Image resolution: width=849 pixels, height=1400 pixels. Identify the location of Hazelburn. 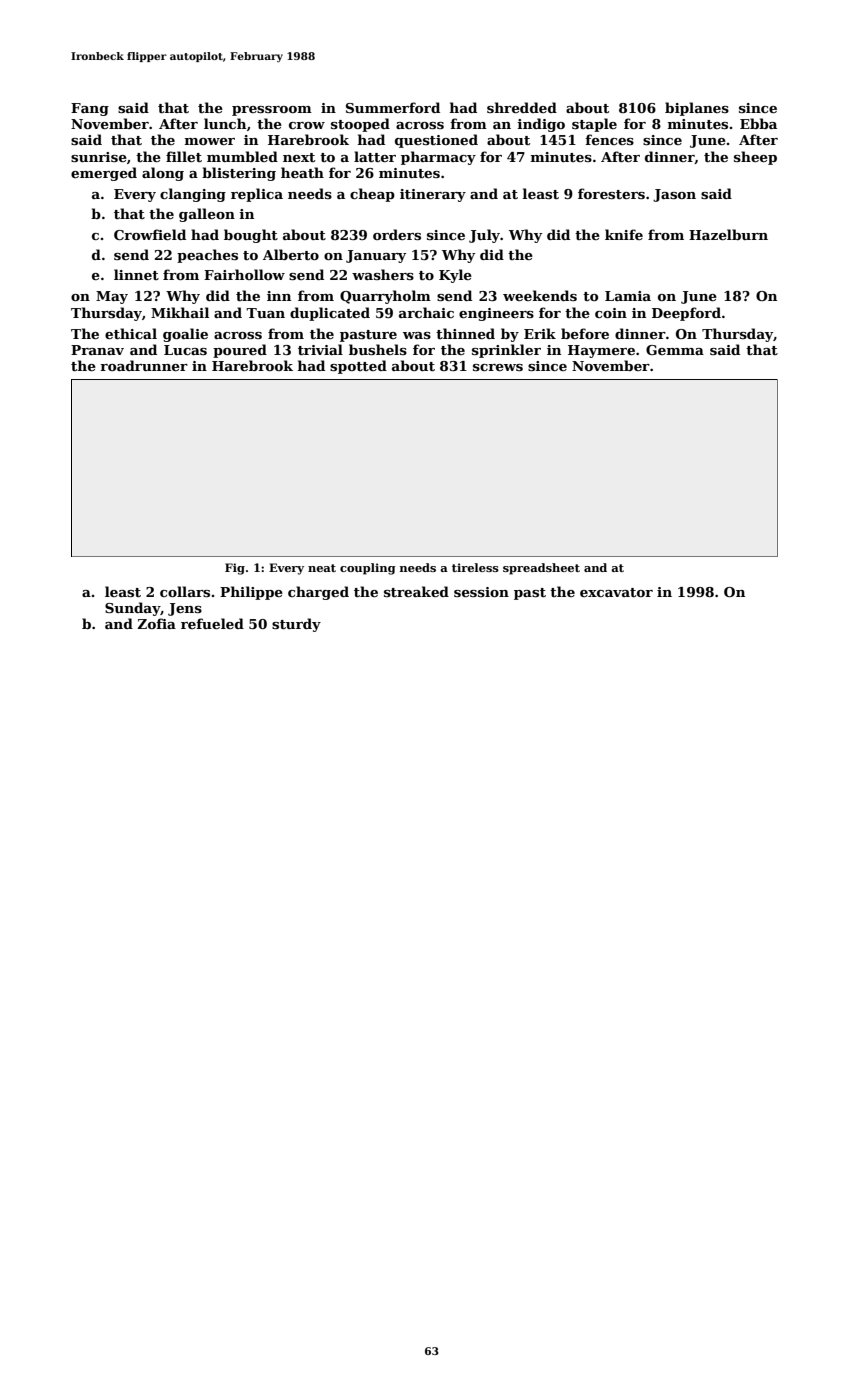
(728, 234).
